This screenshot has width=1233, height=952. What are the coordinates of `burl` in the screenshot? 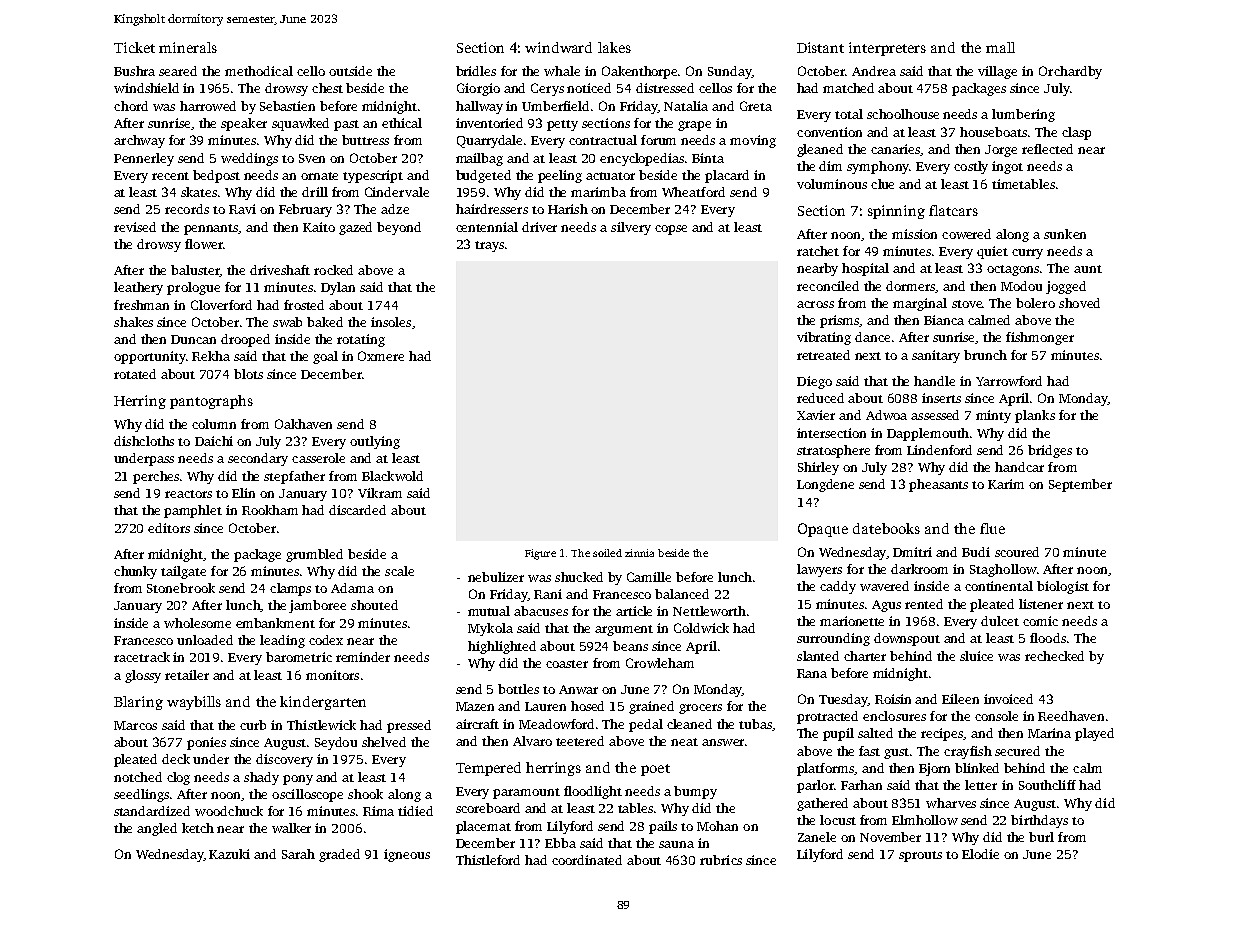 It's located at (1041, 837).
